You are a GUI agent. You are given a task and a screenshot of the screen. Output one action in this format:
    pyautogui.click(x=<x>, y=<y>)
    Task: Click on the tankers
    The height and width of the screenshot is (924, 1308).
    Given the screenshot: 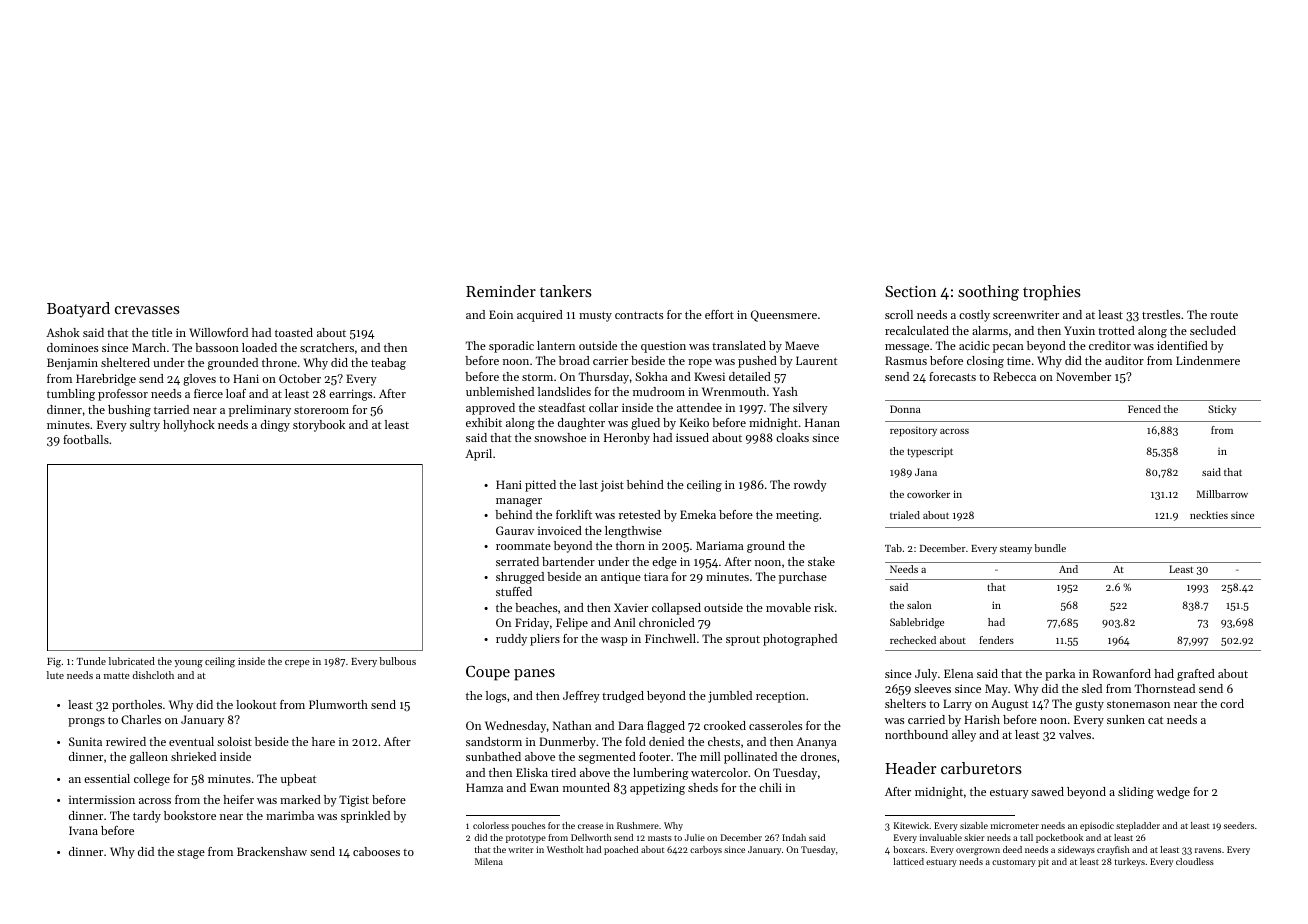 What is the action you would take?
    pyautogui.click(x=566, y=291)
